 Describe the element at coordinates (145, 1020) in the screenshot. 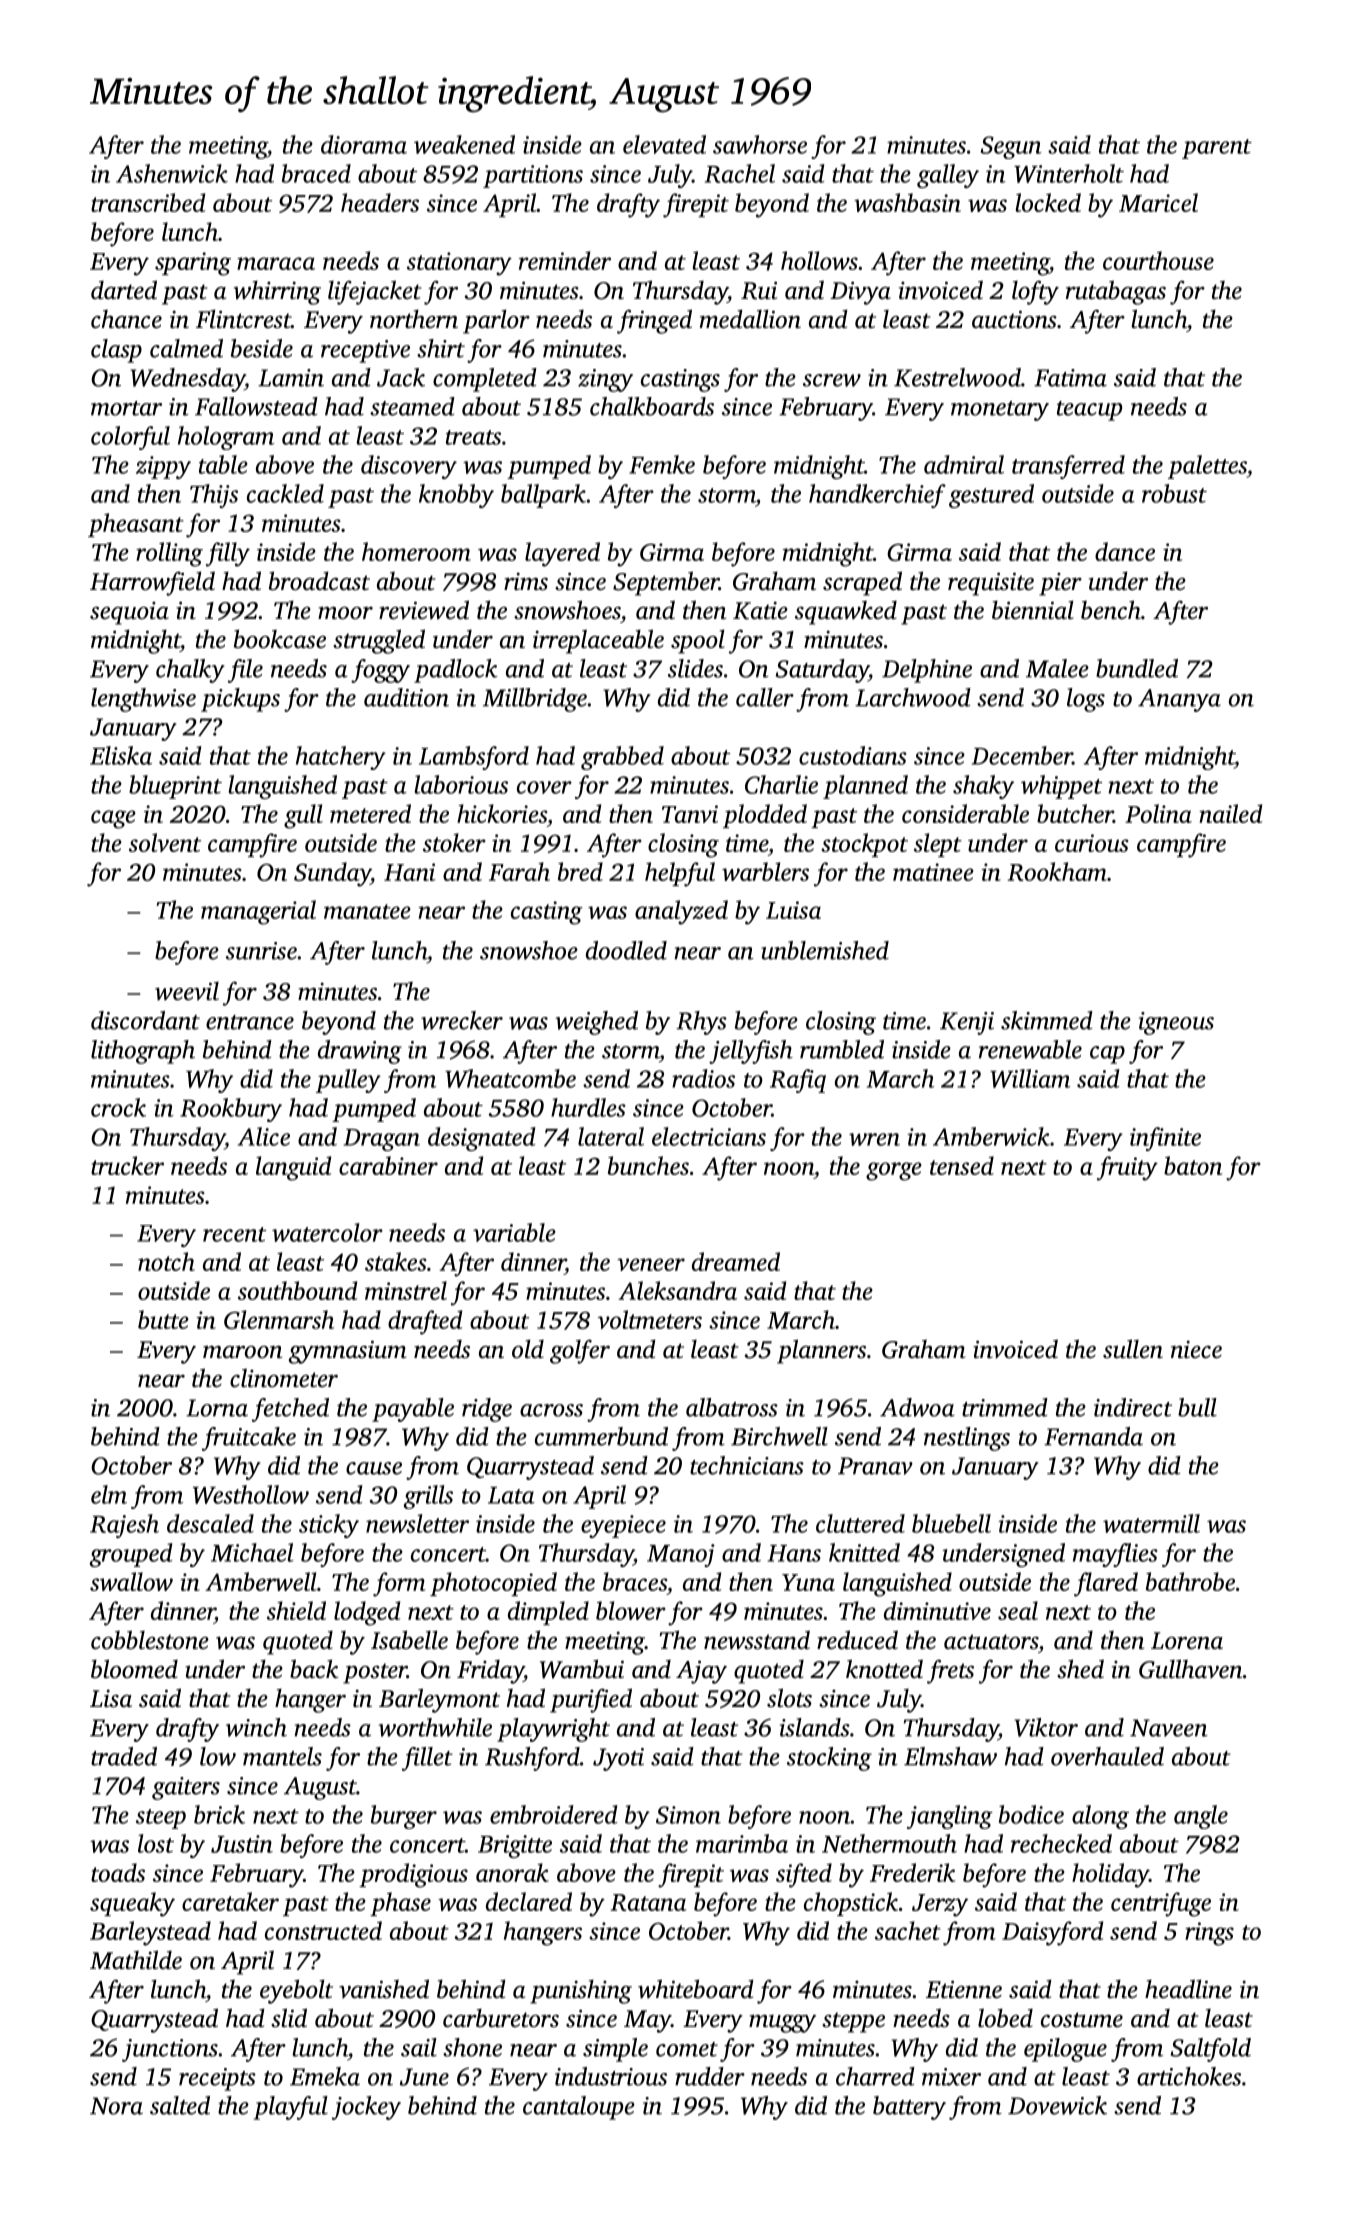

I see `discordant` at that location.
